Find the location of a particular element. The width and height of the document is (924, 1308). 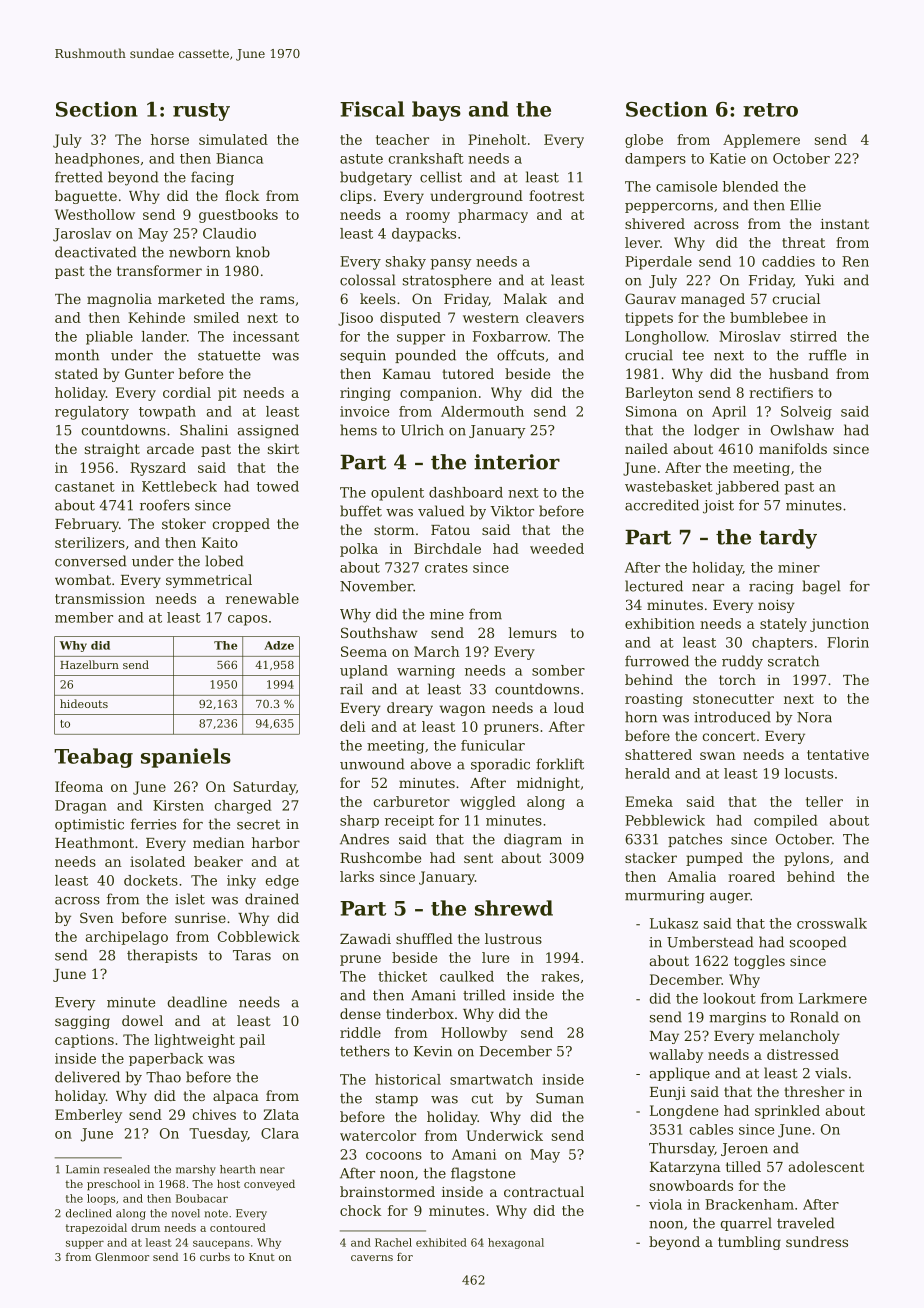

shuffled is located at coordinates (424, 938).
